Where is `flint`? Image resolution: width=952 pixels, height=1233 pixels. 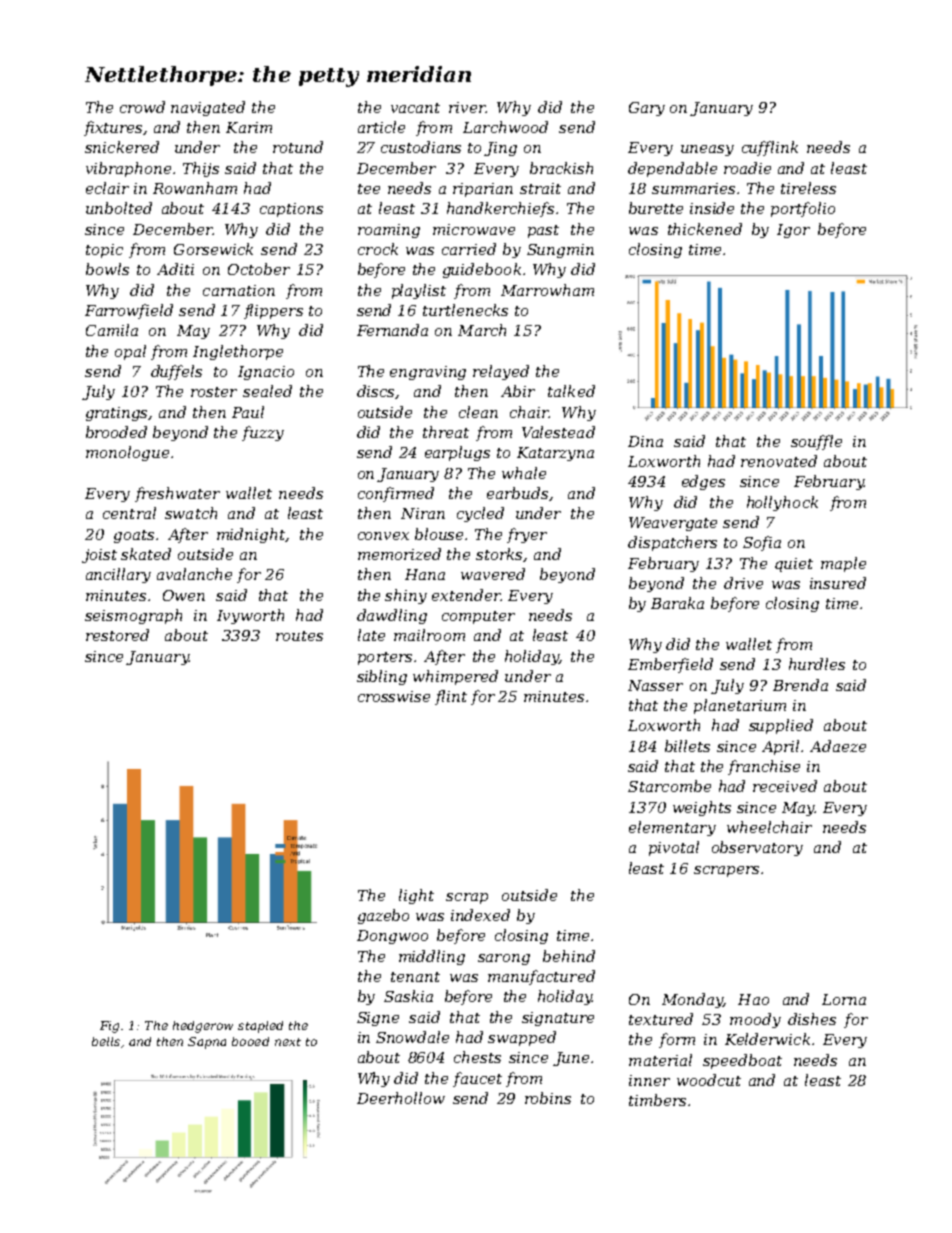 flint is located at coordinates (451, 697).
